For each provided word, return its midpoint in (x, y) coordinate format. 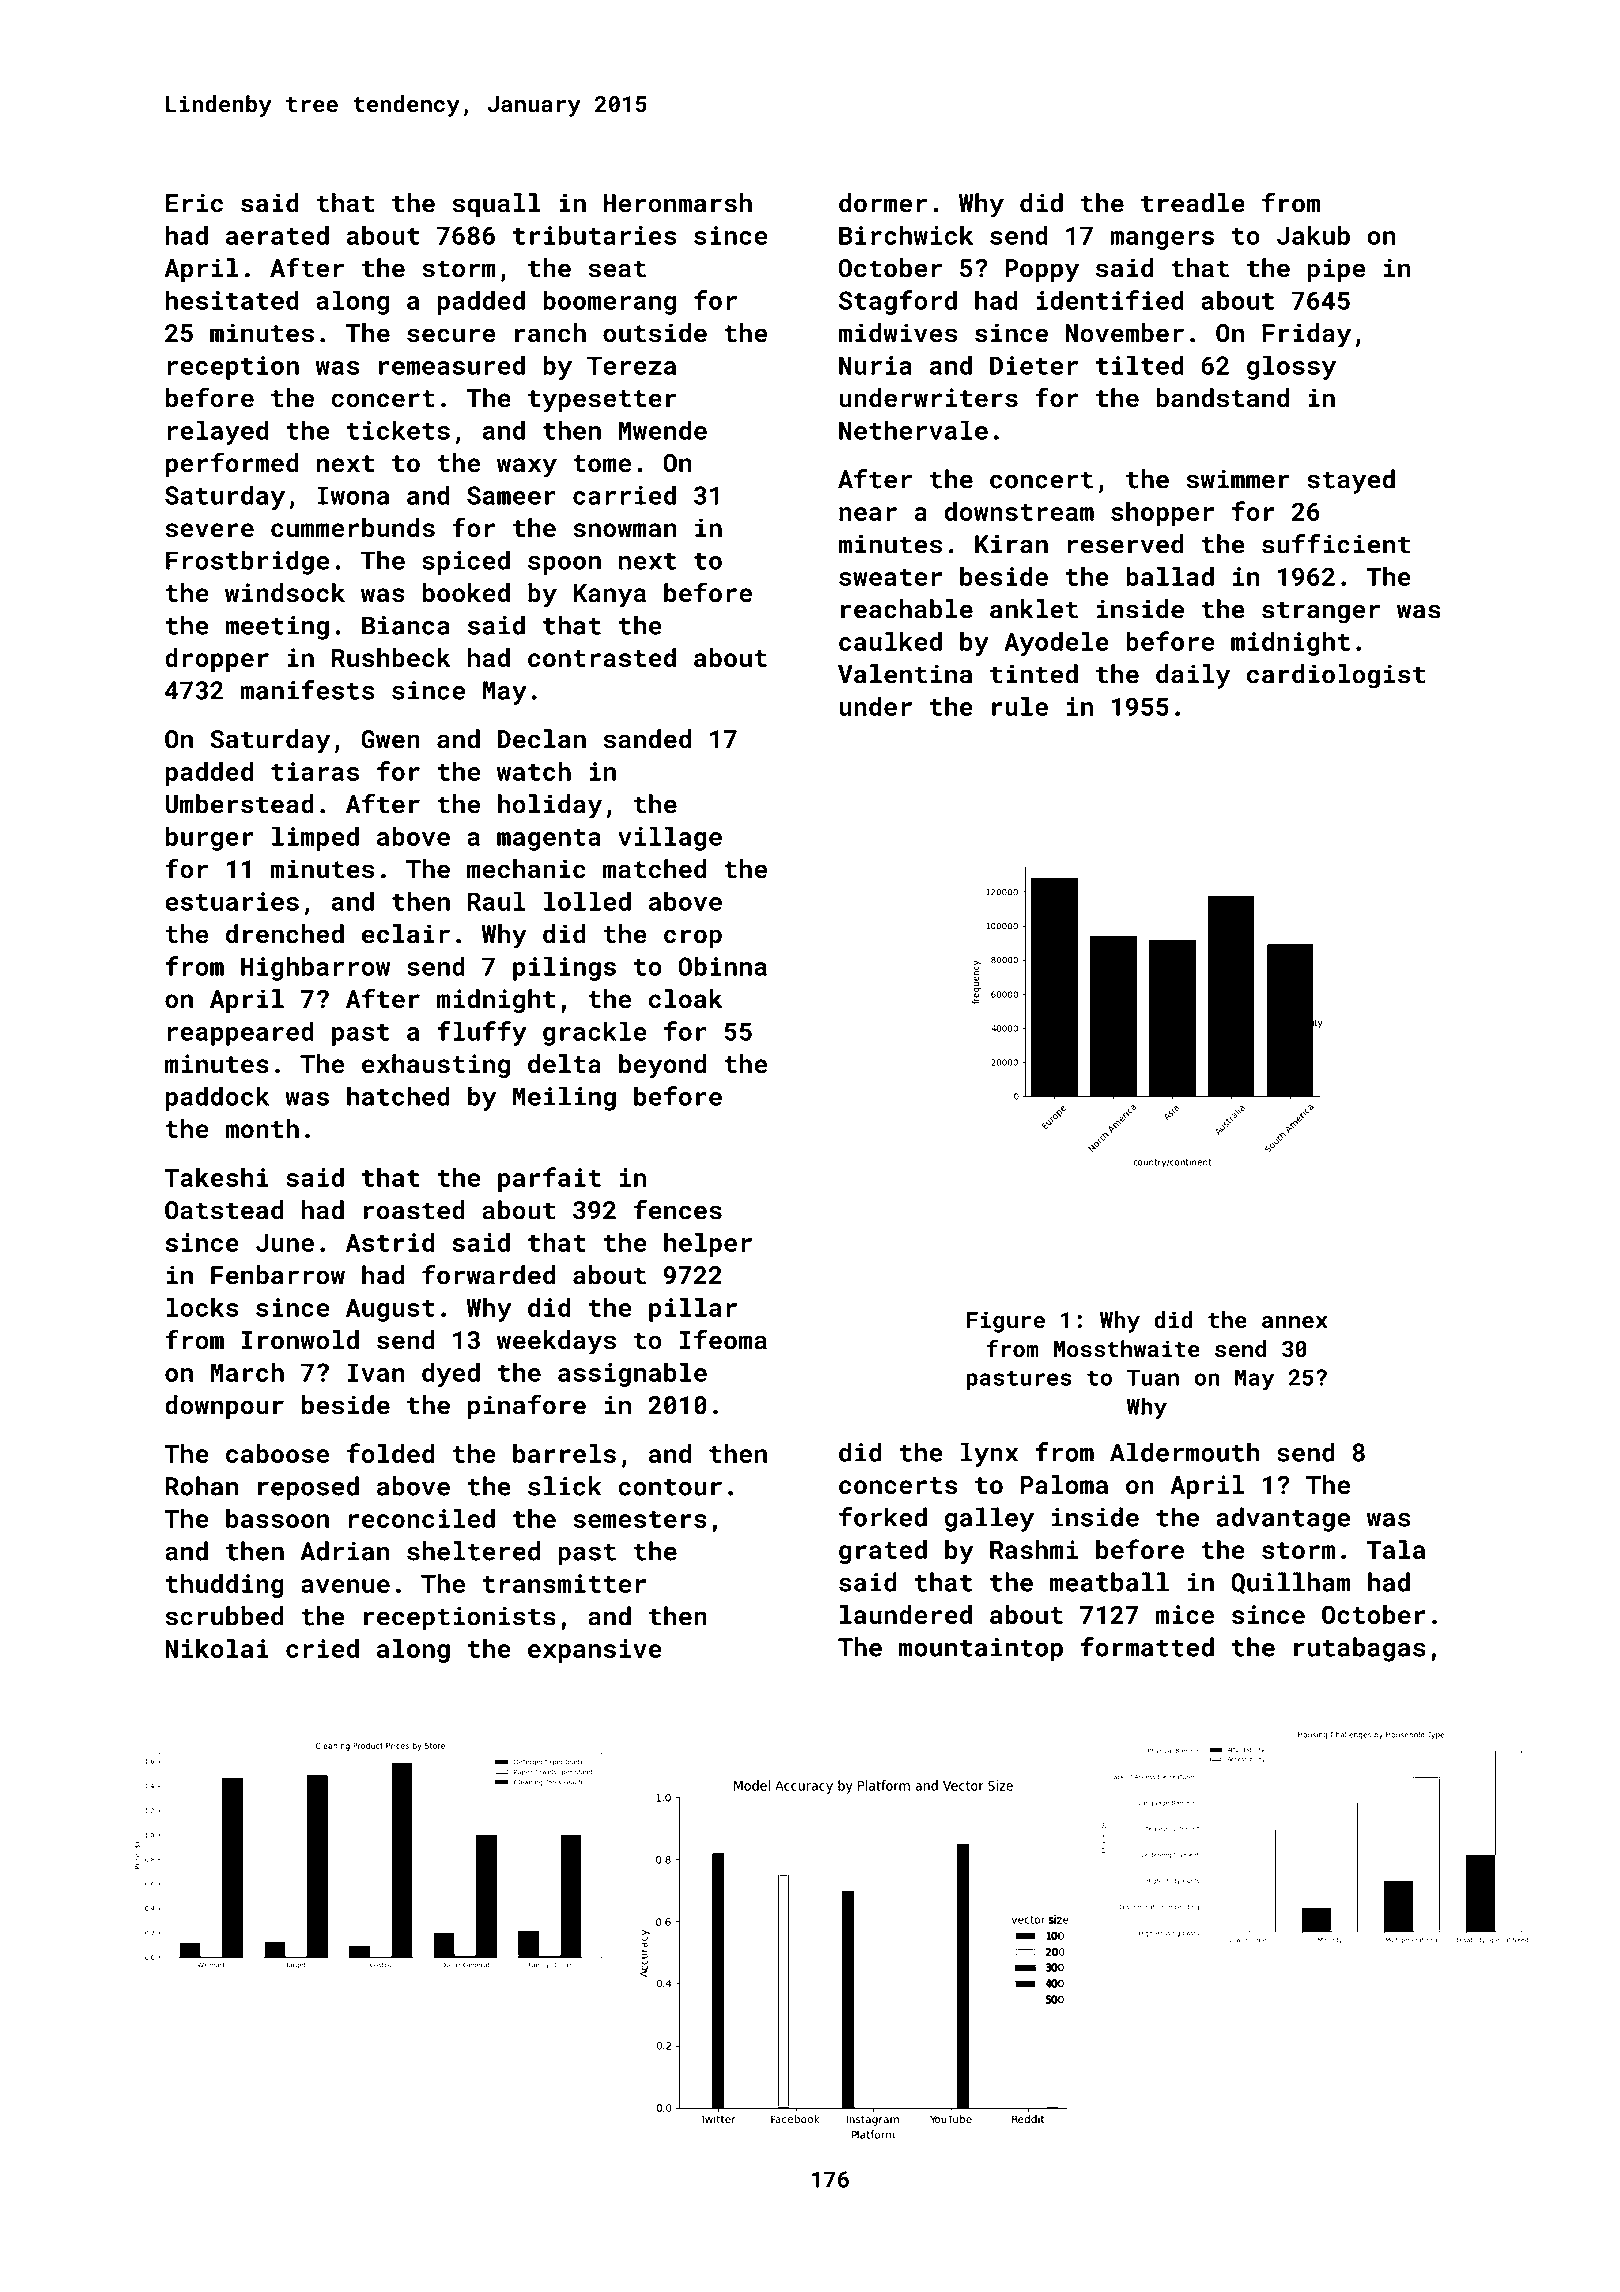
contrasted (602, 657)
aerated (277, 235)
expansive (595, 1651)
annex (1295, 1322)
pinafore (527, 1407)
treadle (1193, 203)
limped (315, 838)
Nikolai (217, 1648)
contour (670, 1487)
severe (210, 530)
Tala (1395, 1549)
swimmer (1238, 479)
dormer (883, 203)
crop (693, 938)
